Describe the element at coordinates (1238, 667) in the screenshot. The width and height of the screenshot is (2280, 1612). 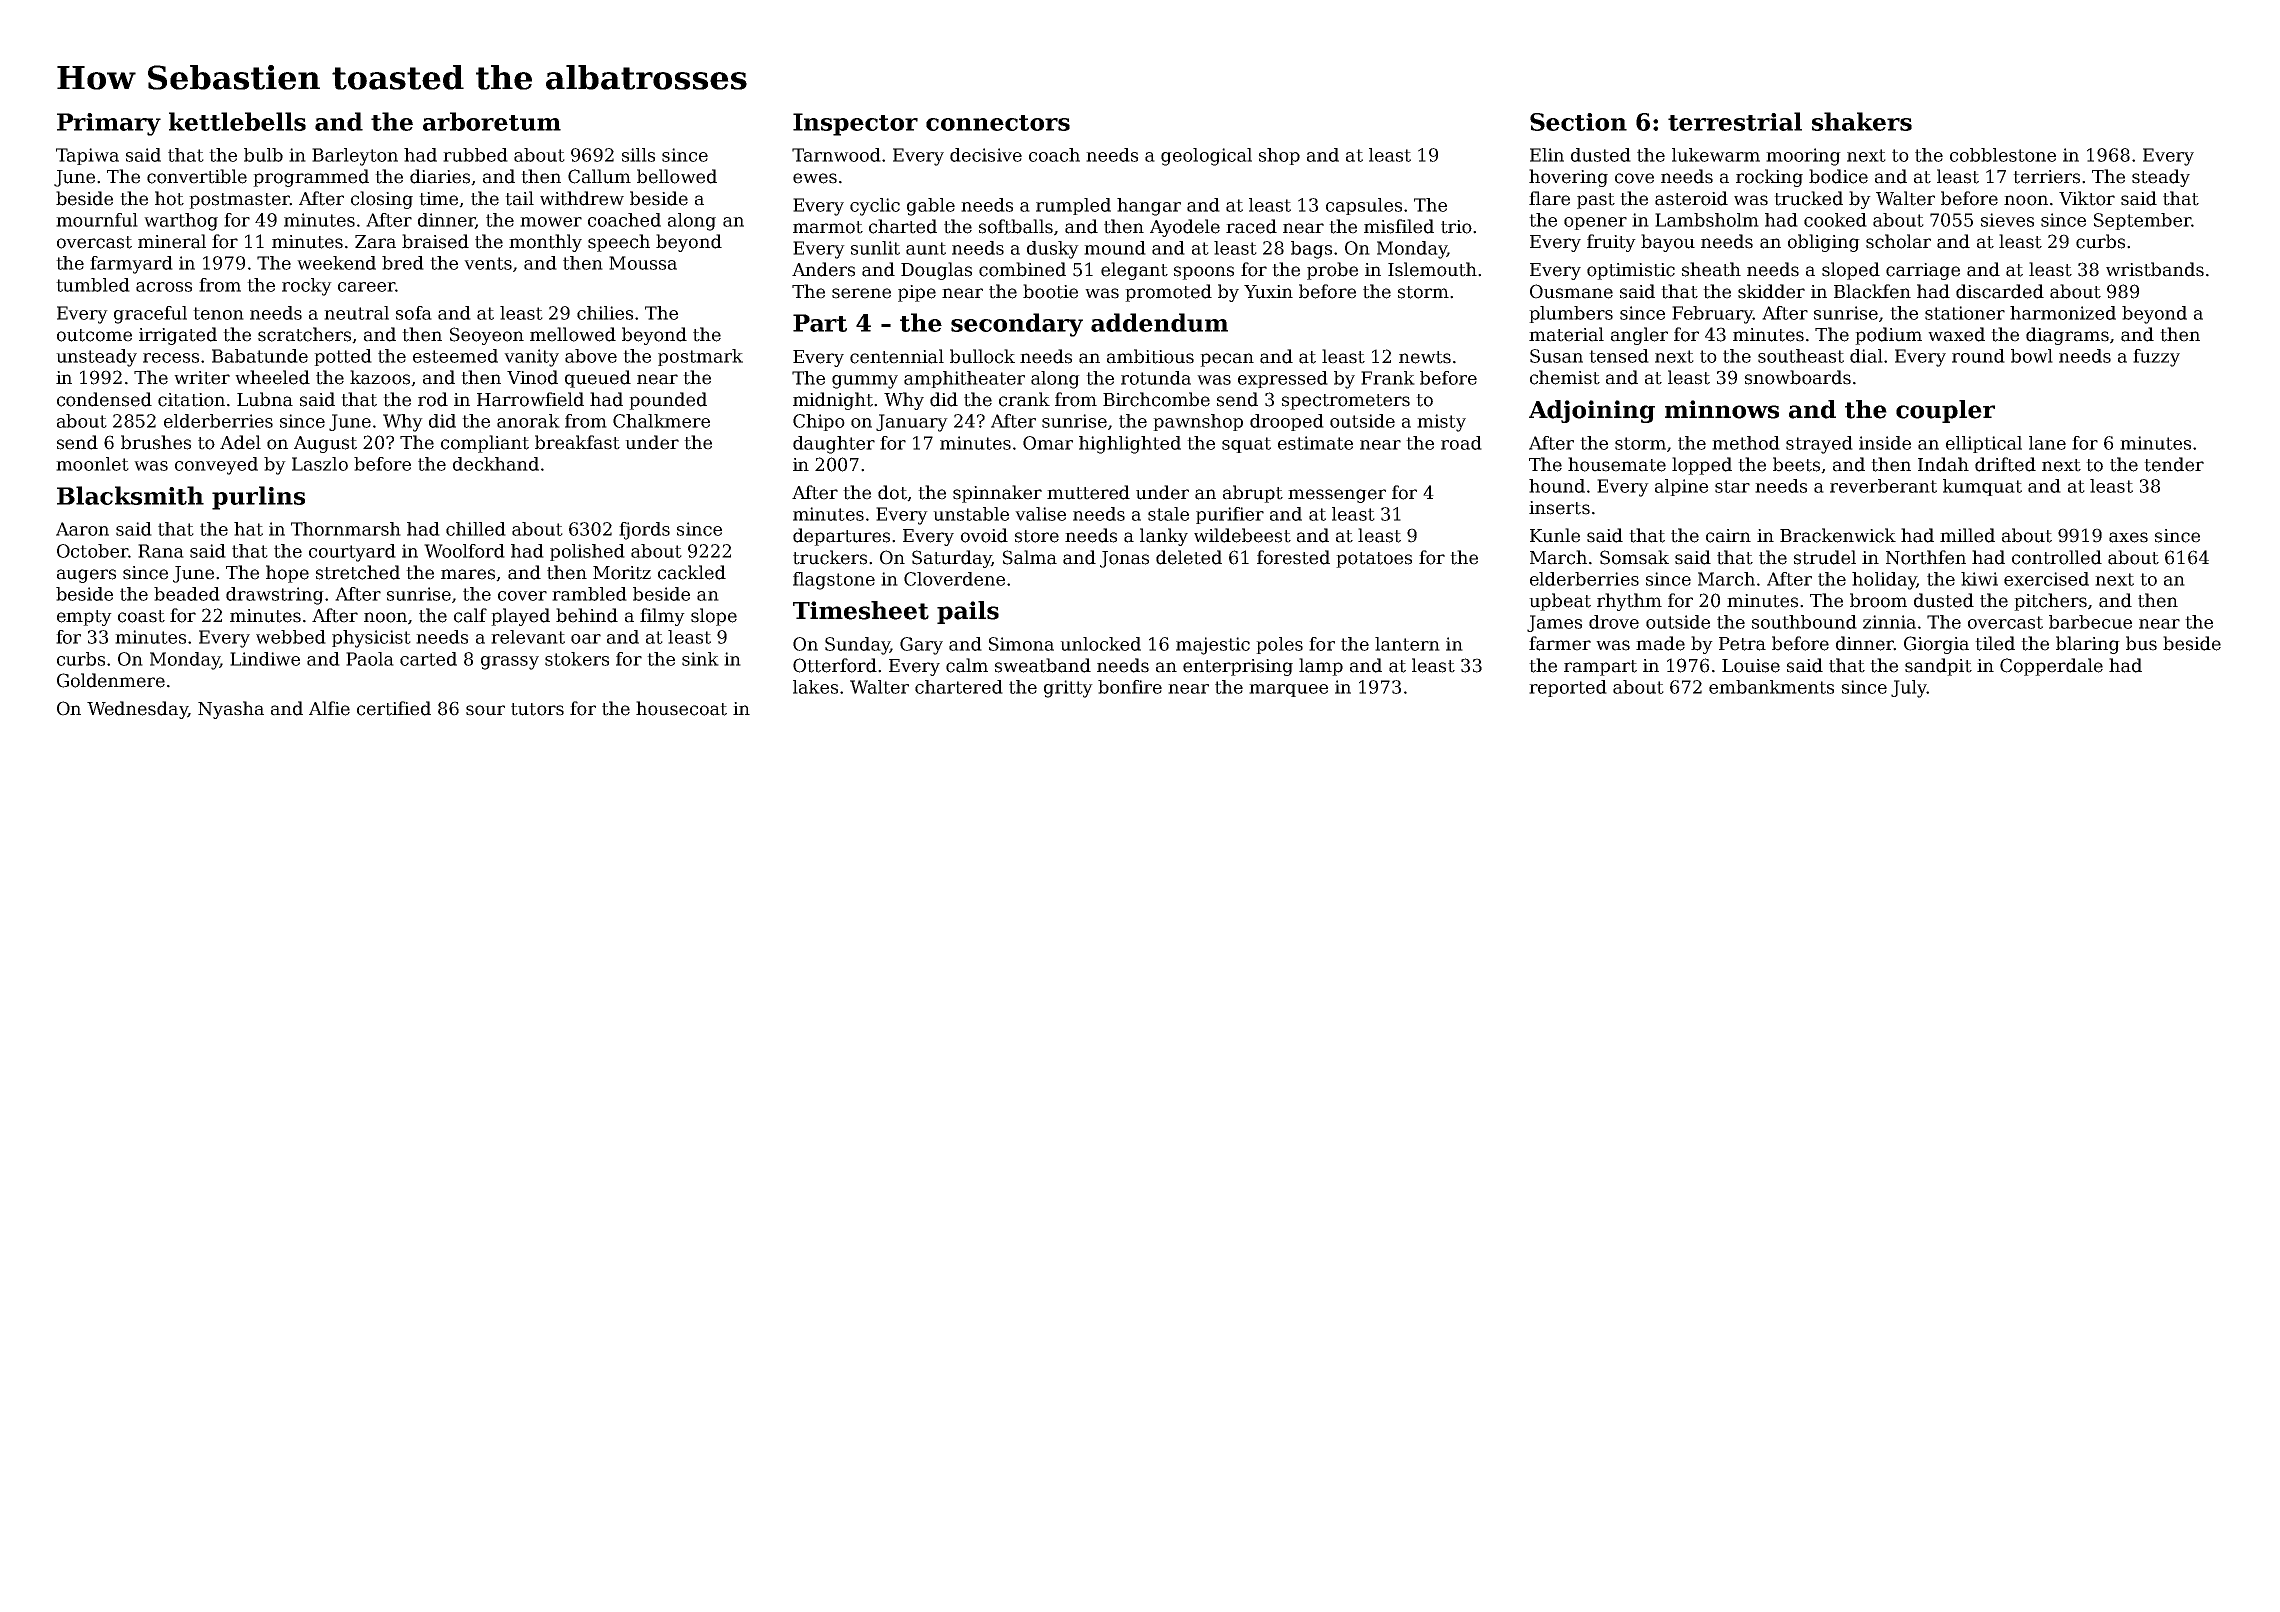
I see `enterprising` at that location.
